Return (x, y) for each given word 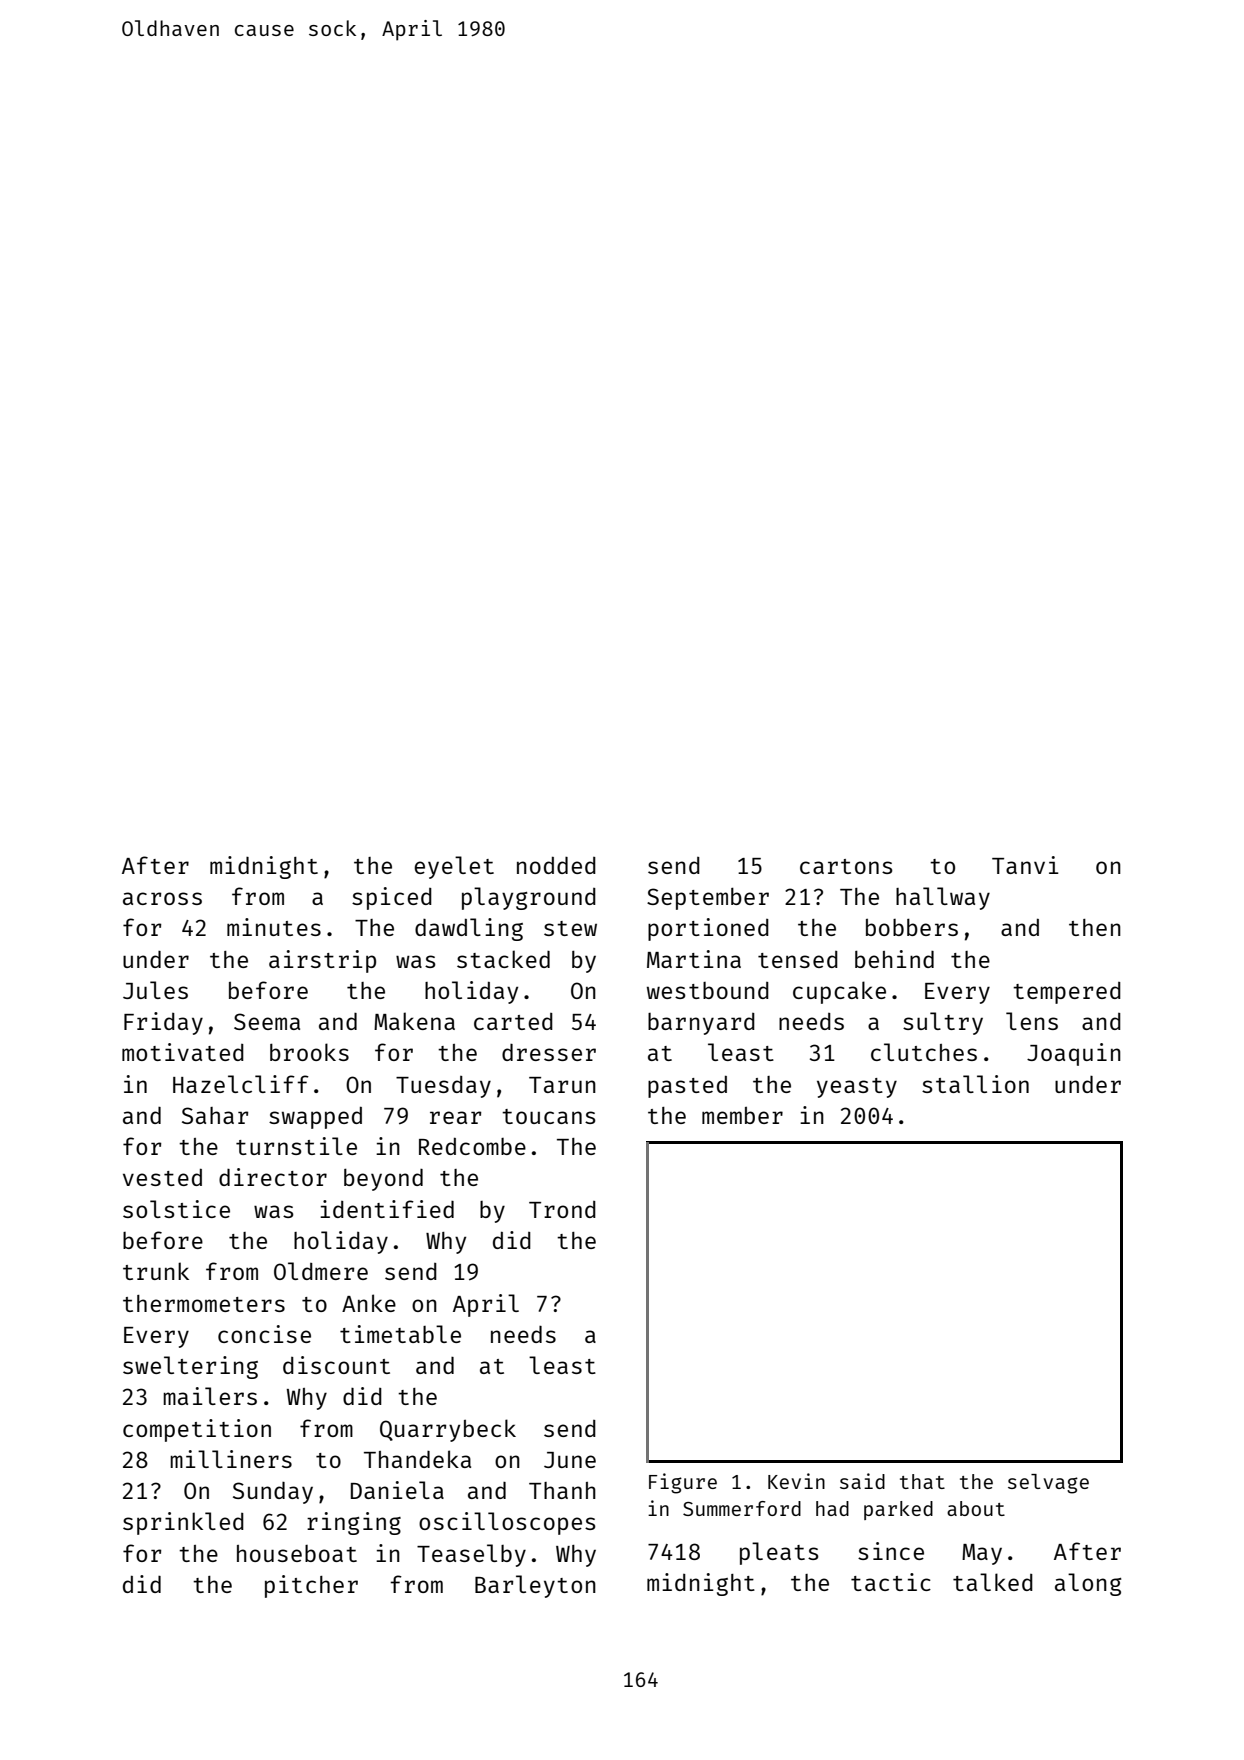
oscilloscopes (507, 1523)
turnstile (296, 1146)
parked (898, 1510)
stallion (975, 1084)
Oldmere (321, 1271)
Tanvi (1025, 865)
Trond (562, 1209)
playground (529, 898)
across (162, 898)
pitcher (311, 1586)
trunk (156, 1271)
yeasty (857, 1088)
